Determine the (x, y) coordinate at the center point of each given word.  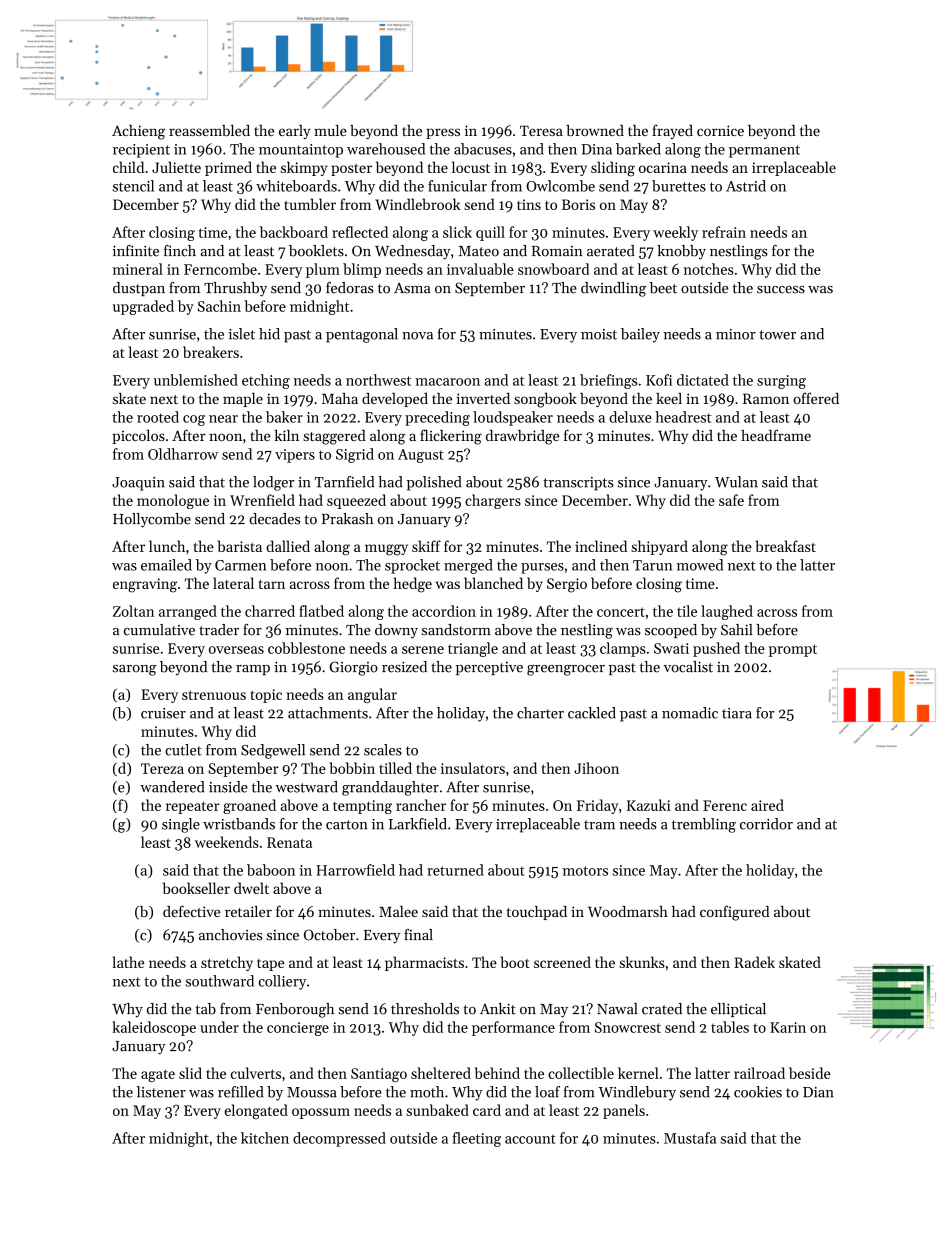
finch (180, 251)
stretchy (227, 963)
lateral (233, 583)
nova (417, 336)
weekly (675, 233)
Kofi (659, 380)
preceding (437, 418)
